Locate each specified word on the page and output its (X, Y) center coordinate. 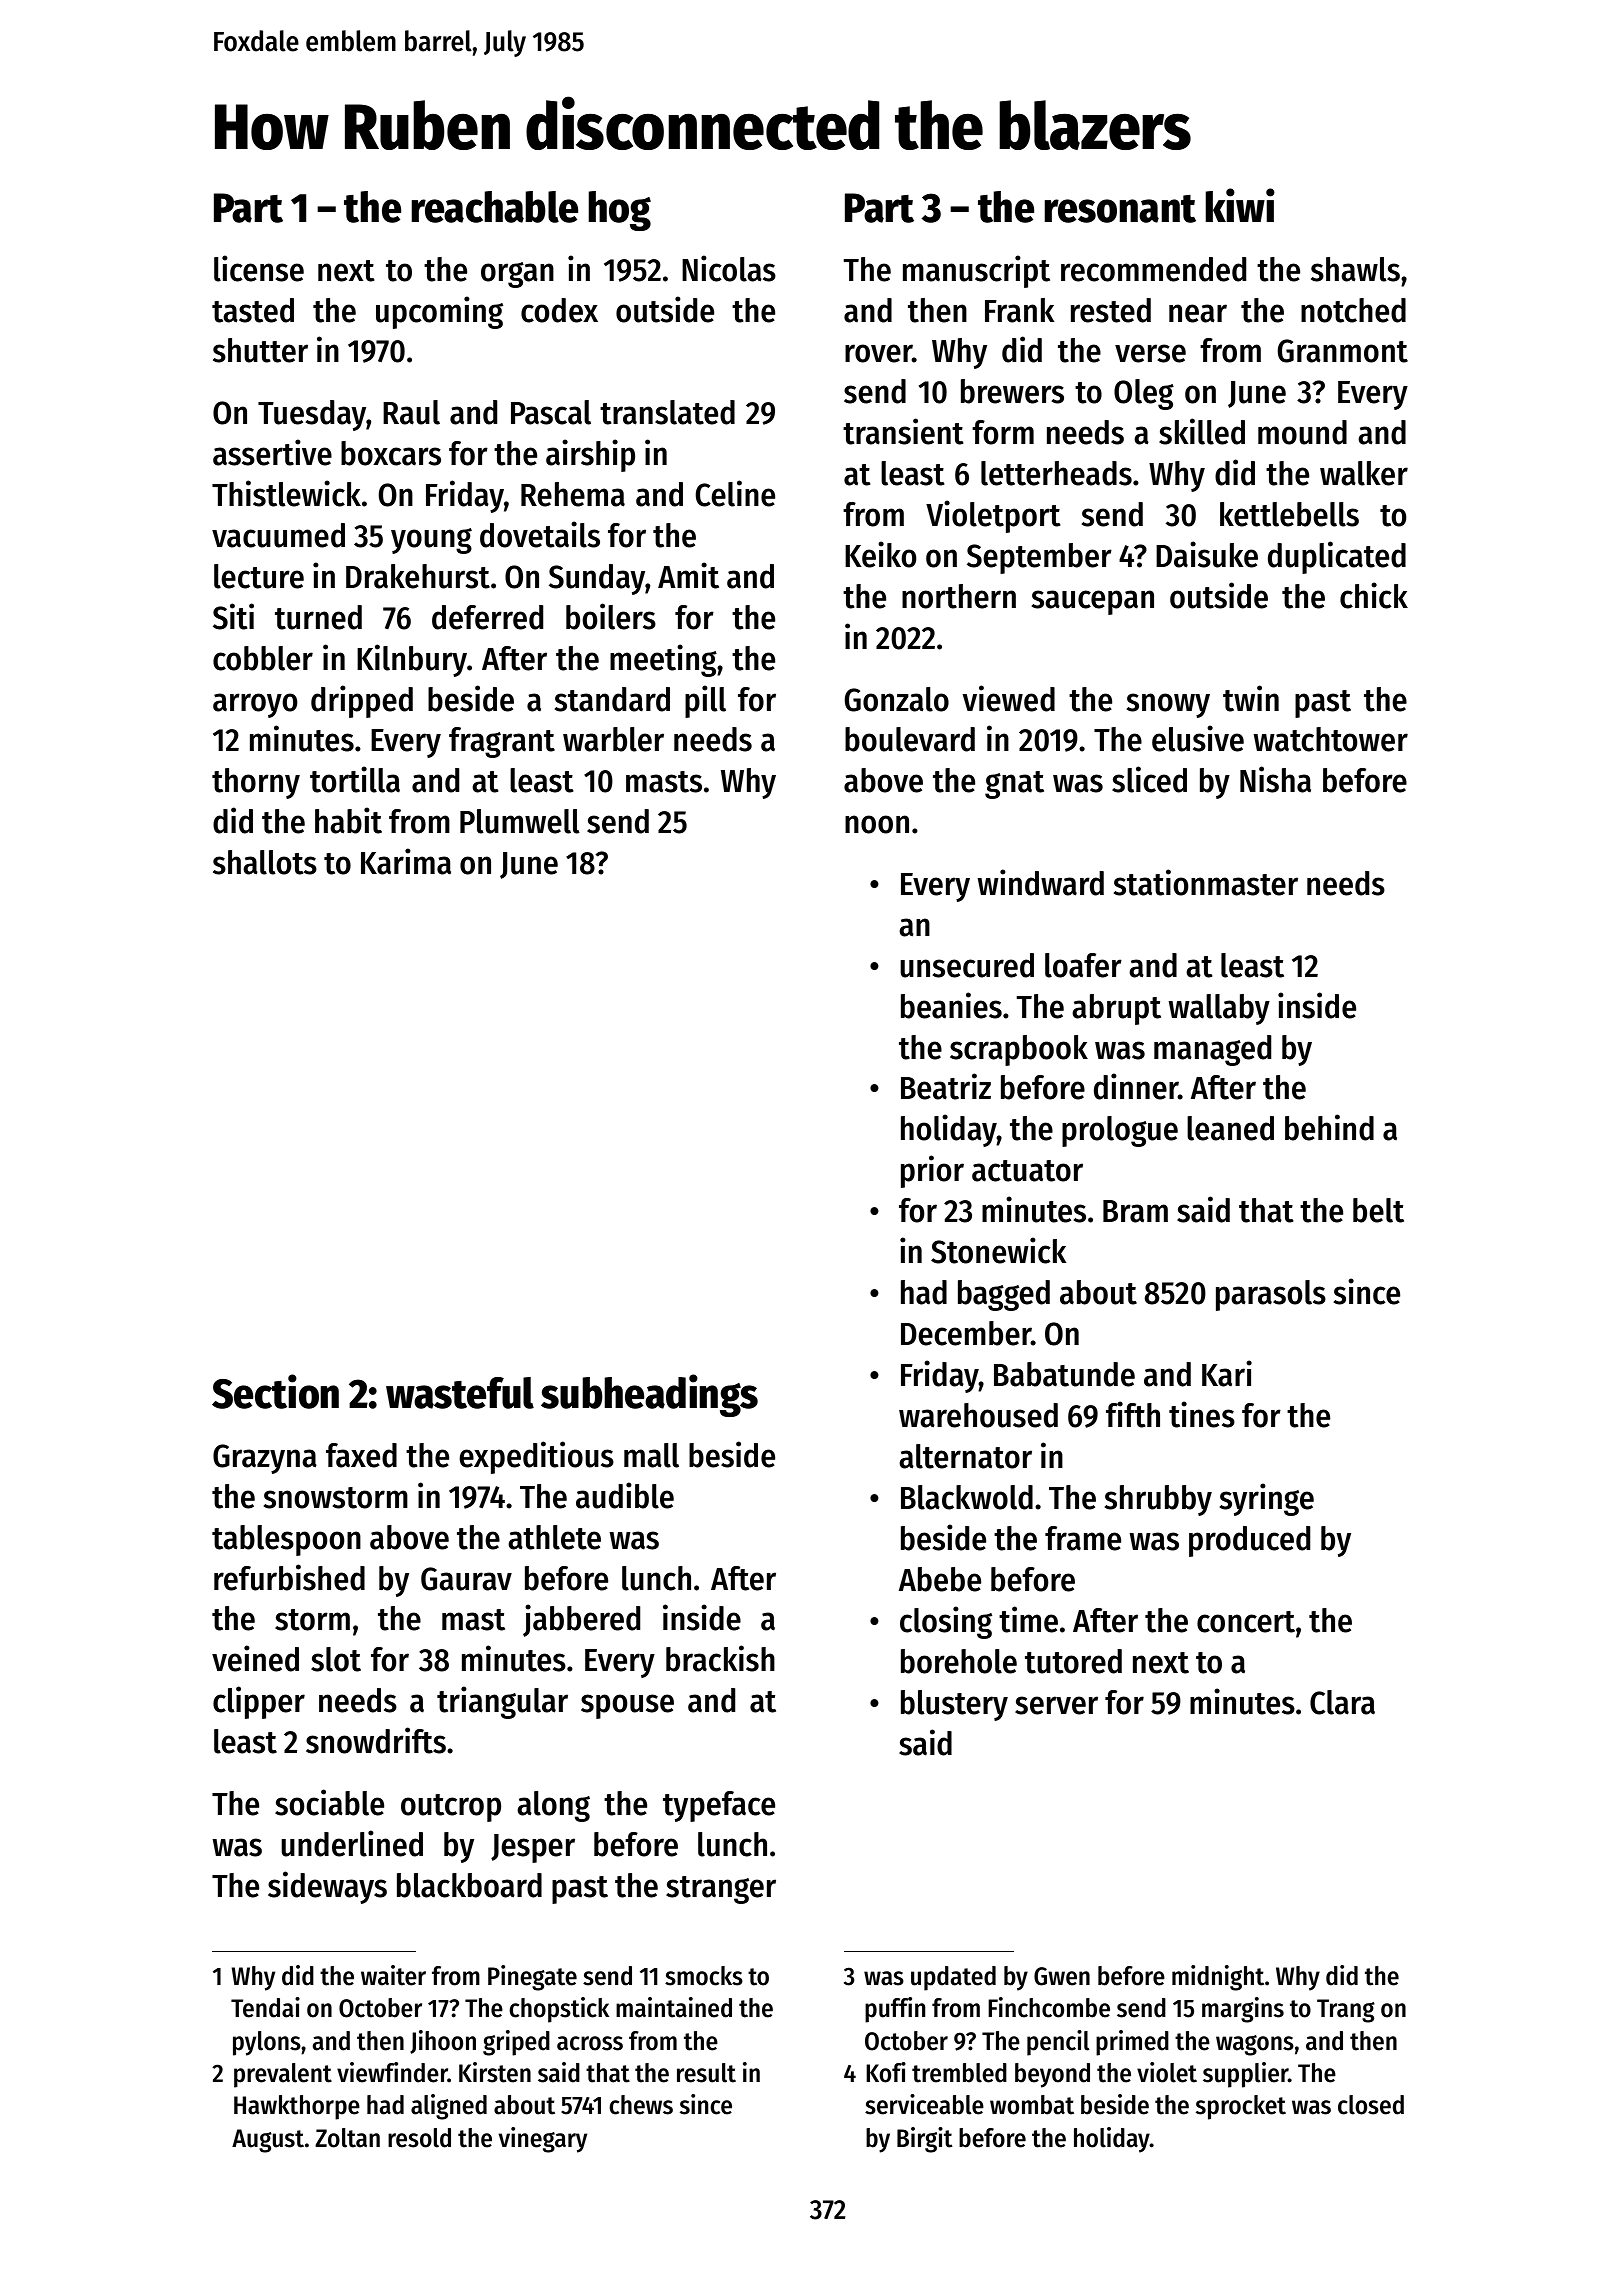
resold (419, 2138)
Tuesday (312, 415)
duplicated (1337, 557)
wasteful (460, 1393)
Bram (1135, 1211)
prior (932, 1171)
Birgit (924, 2140)
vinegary (543, 2140)
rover (878, 353)
